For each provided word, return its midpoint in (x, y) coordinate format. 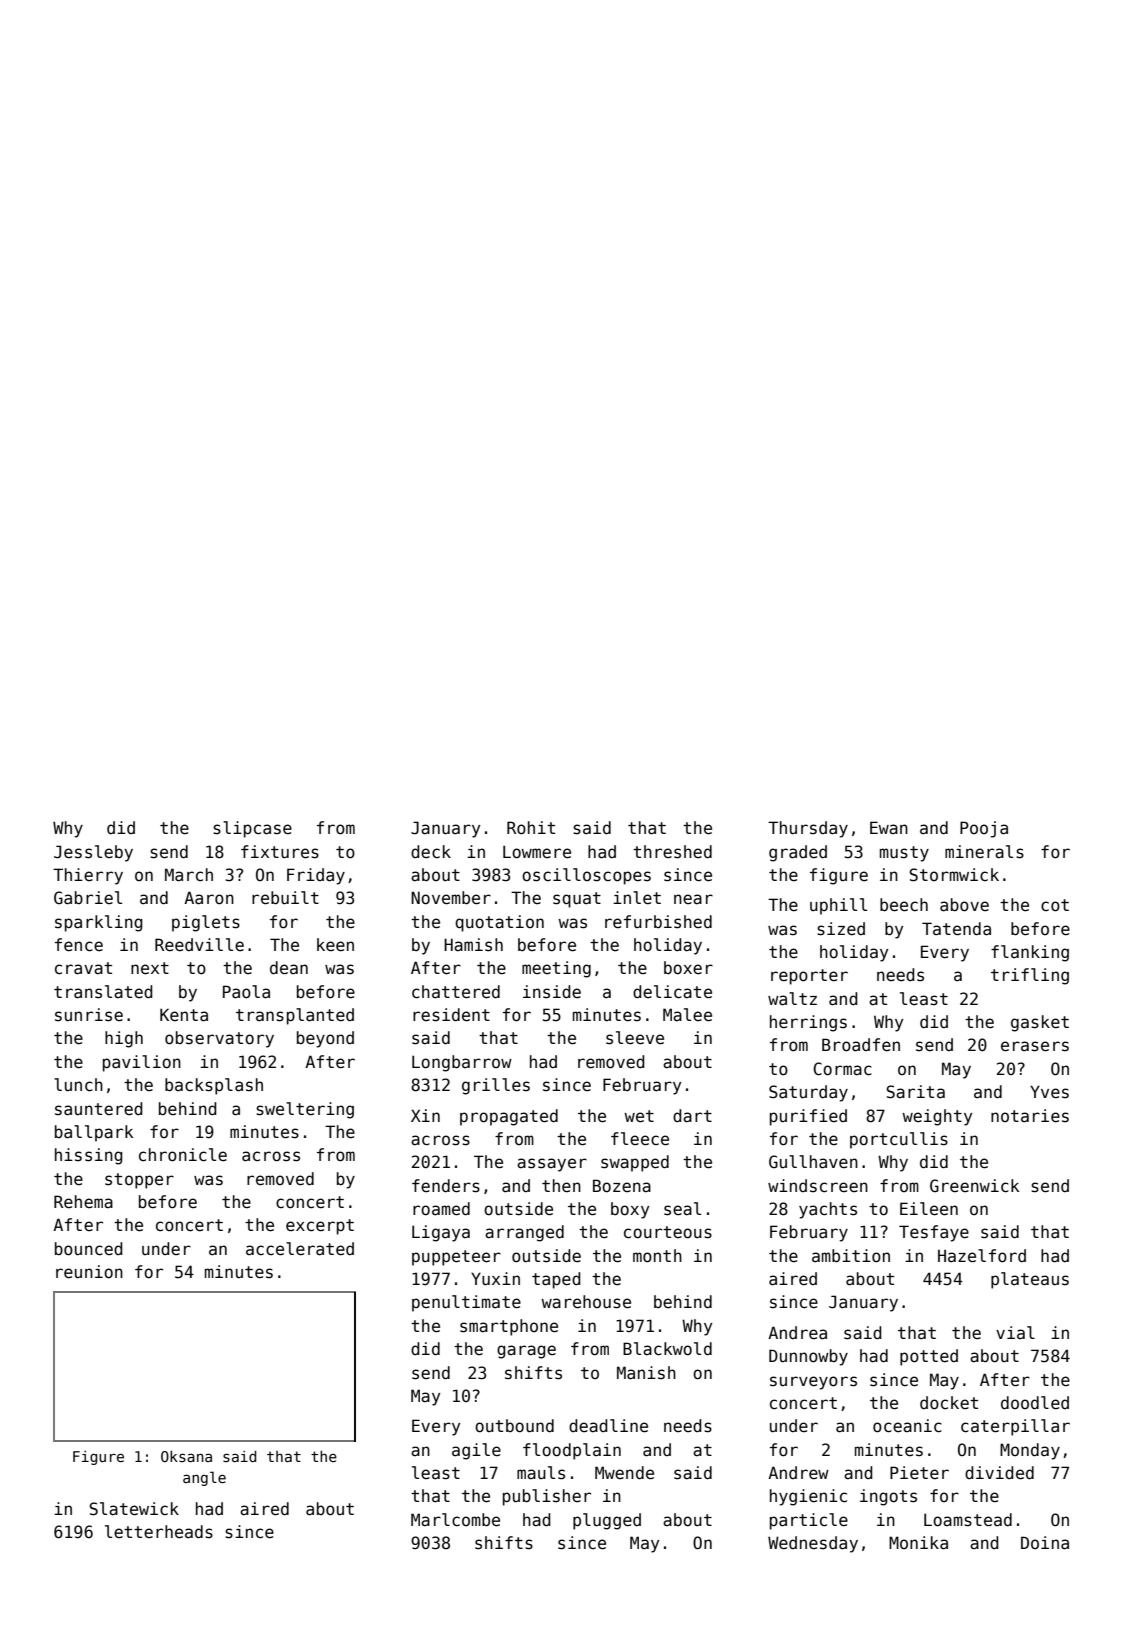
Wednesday (813, 1544)
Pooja (984, 829)
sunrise (89, 1015)
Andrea (797, 1333)
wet (639, 1116)
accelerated (300, 1249)
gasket (1040, 1023)
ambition (851, 1256)
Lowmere (537, 852)
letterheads (159, 1532)
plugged (607, 1521)
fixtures (280, 852)
